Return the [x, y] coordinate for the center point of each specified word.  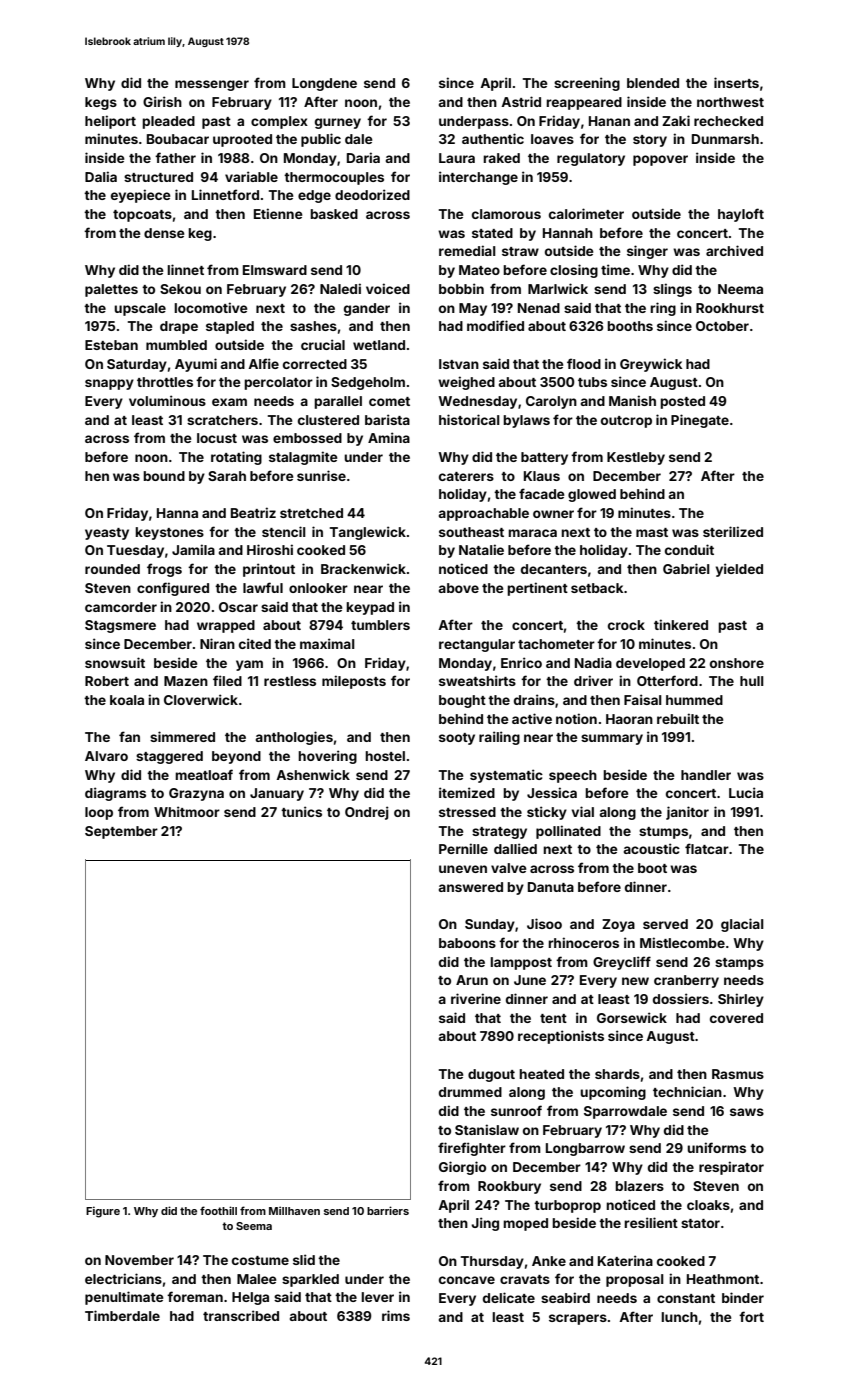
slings [672, 290]
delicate [509, 1297]
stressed [467, 812]
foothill [218, 1210]
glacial [742, 925]
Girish [162, 101]
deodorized [372, 194]
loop [99, 813]
